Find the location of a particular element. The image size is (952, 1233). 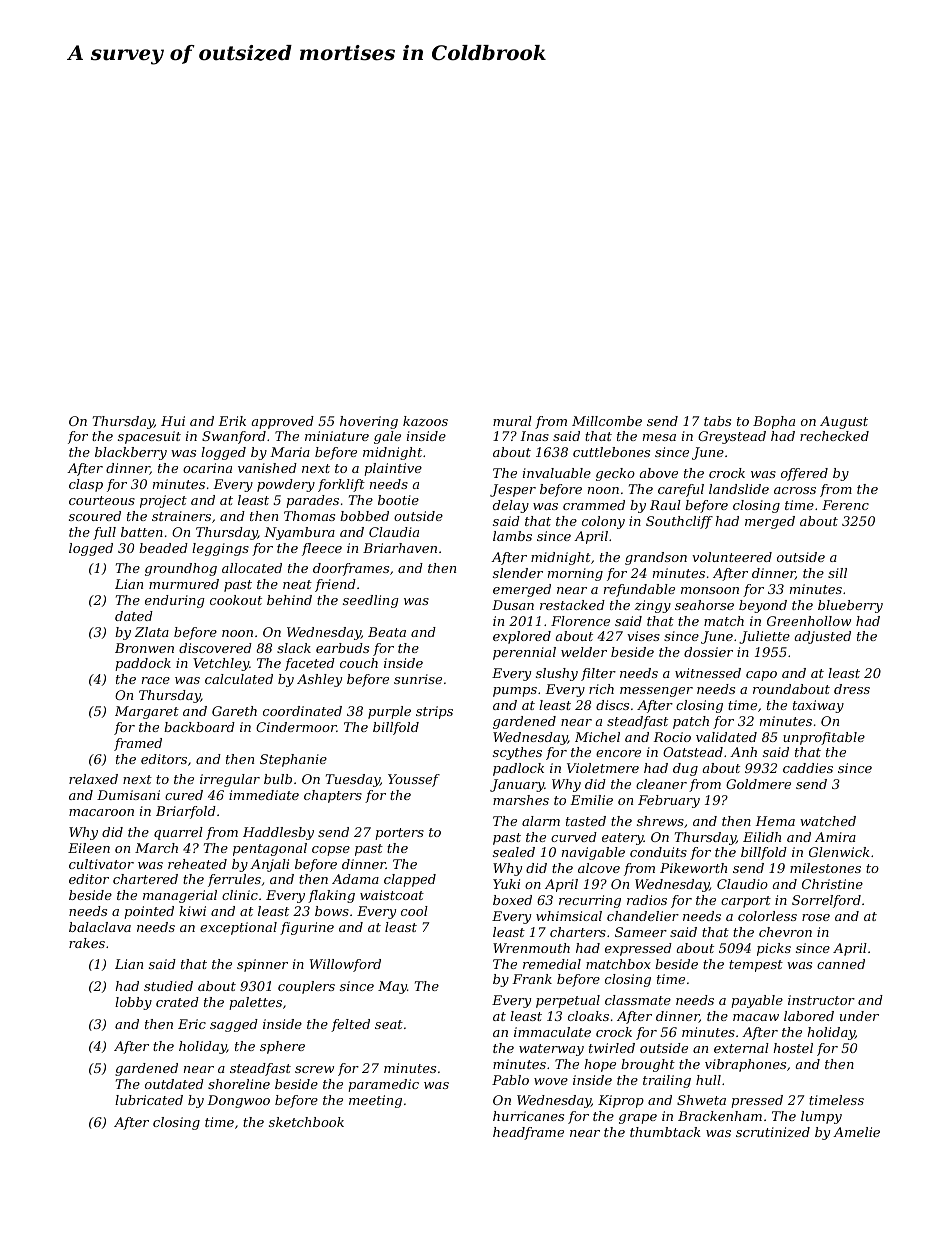

rakes is located at coordinates (87, 943).
